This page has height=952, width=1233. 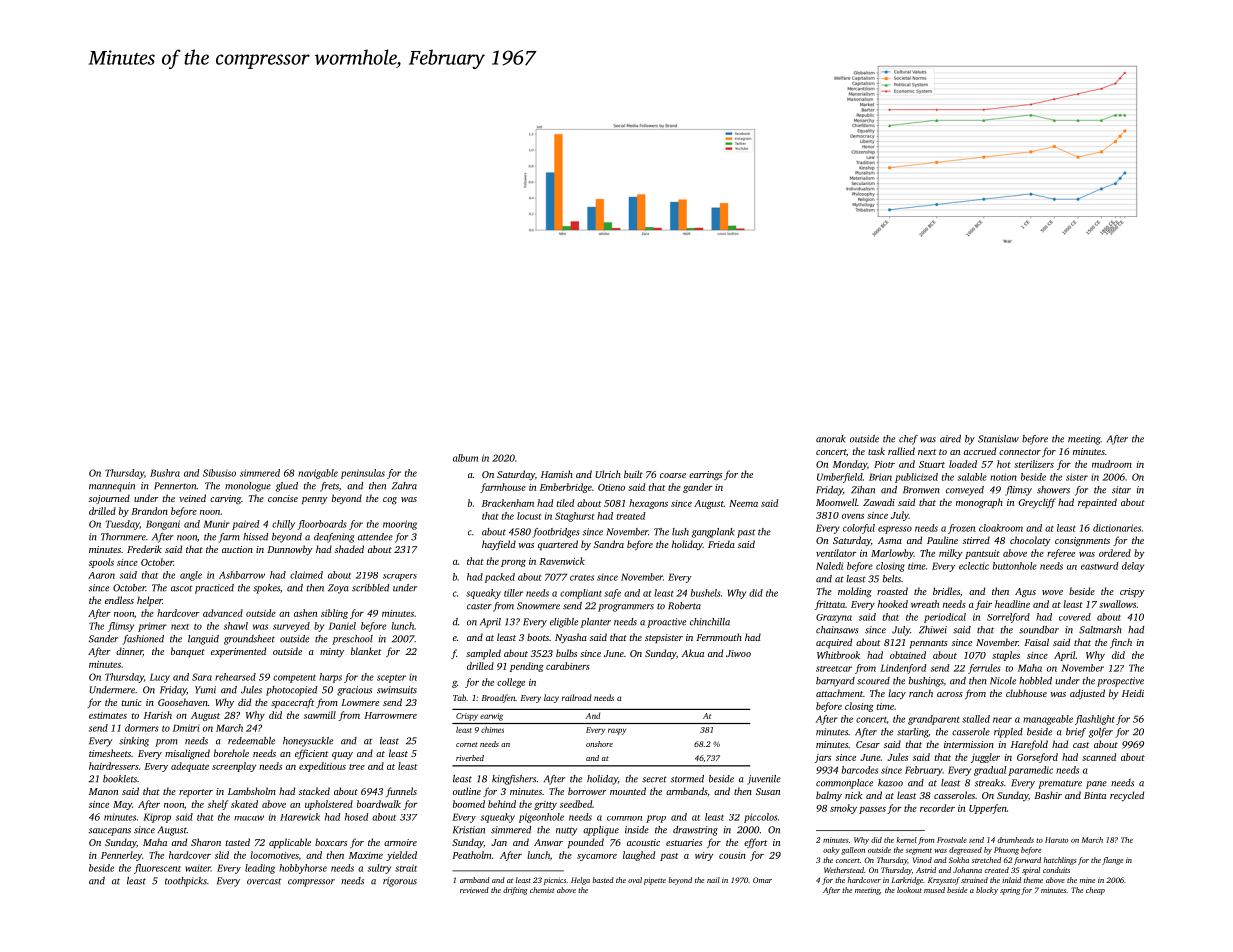 I want to click on Jiwoo, so click(x=738, y=653).
